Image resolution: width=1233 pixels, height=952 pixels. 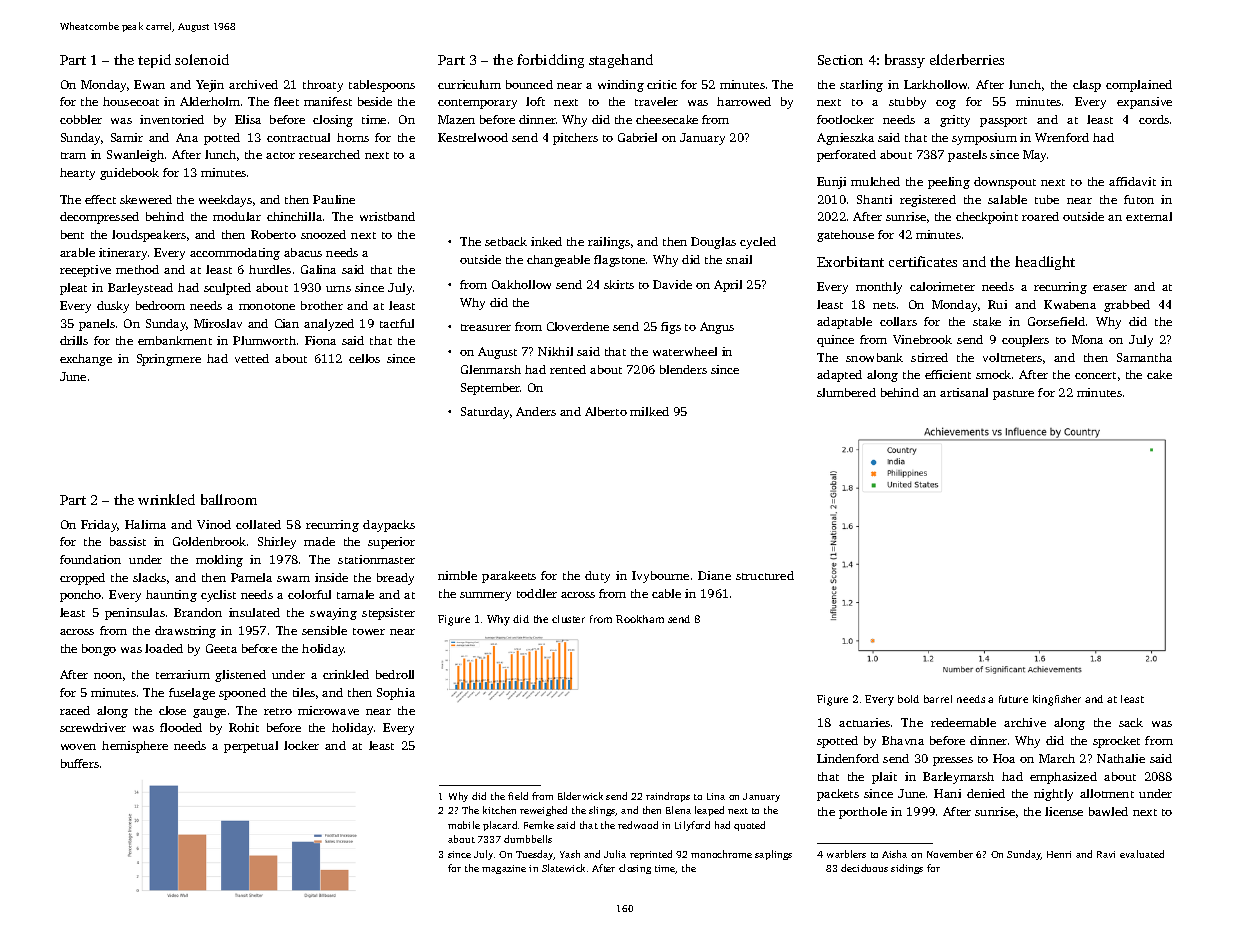 What do you see at coordinates (80, 763) in the page?
I see `buffers` at bounding box center [80, 763].
